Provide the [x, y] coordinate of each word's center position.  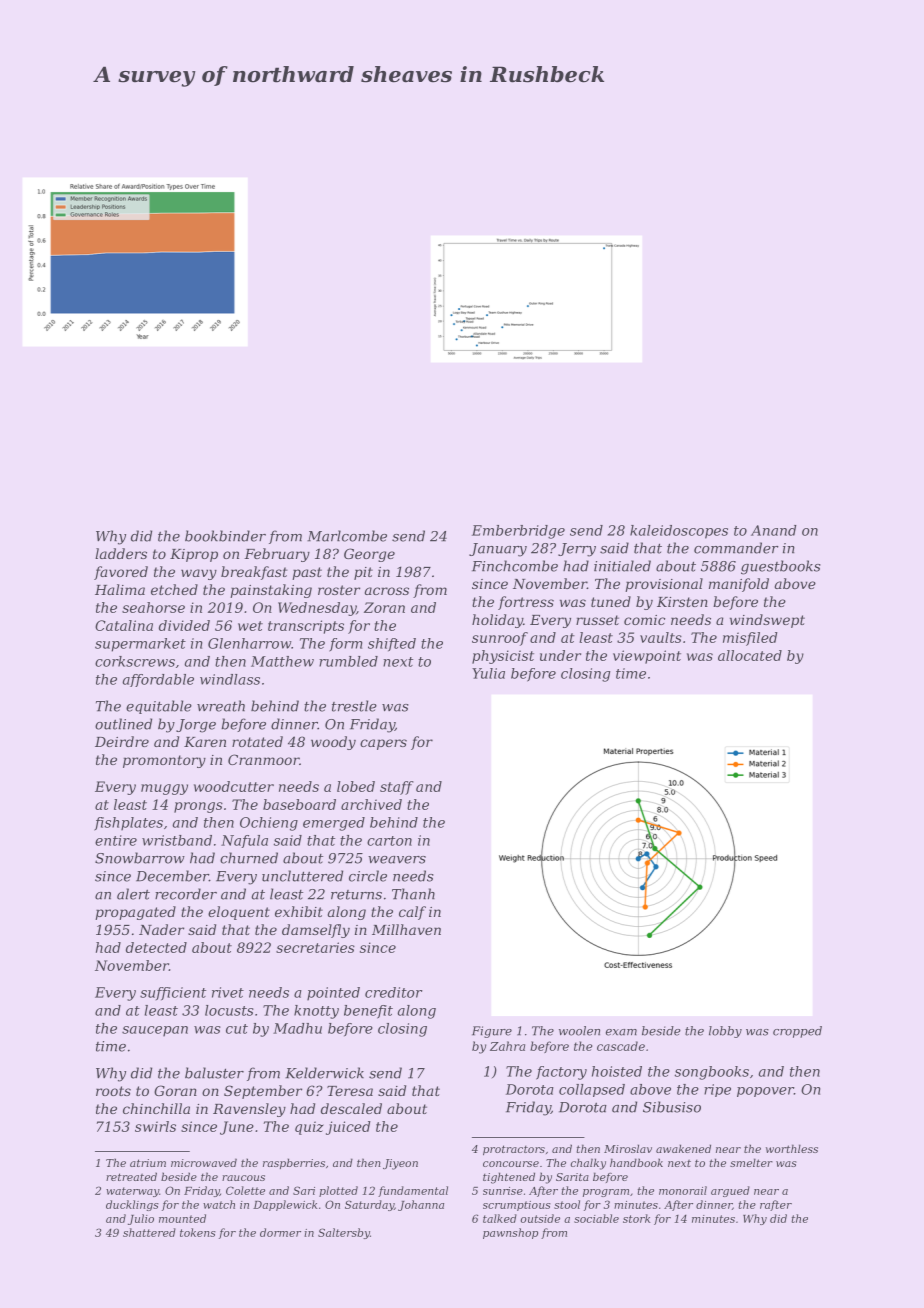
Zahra [507, 1046]
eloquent [239, 913]
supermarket [140, 645]
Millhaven [406, 929]
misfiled [750, 639]
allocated [750, 655]
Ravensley [249, 1110]
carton [389, 841]
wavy [199, 574]
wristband [177, 840]
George [369, 555]
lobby [725, 1032]
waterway [132, 1192]
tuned [611, 601]
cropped [797, 1032]
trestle [354, 706]
